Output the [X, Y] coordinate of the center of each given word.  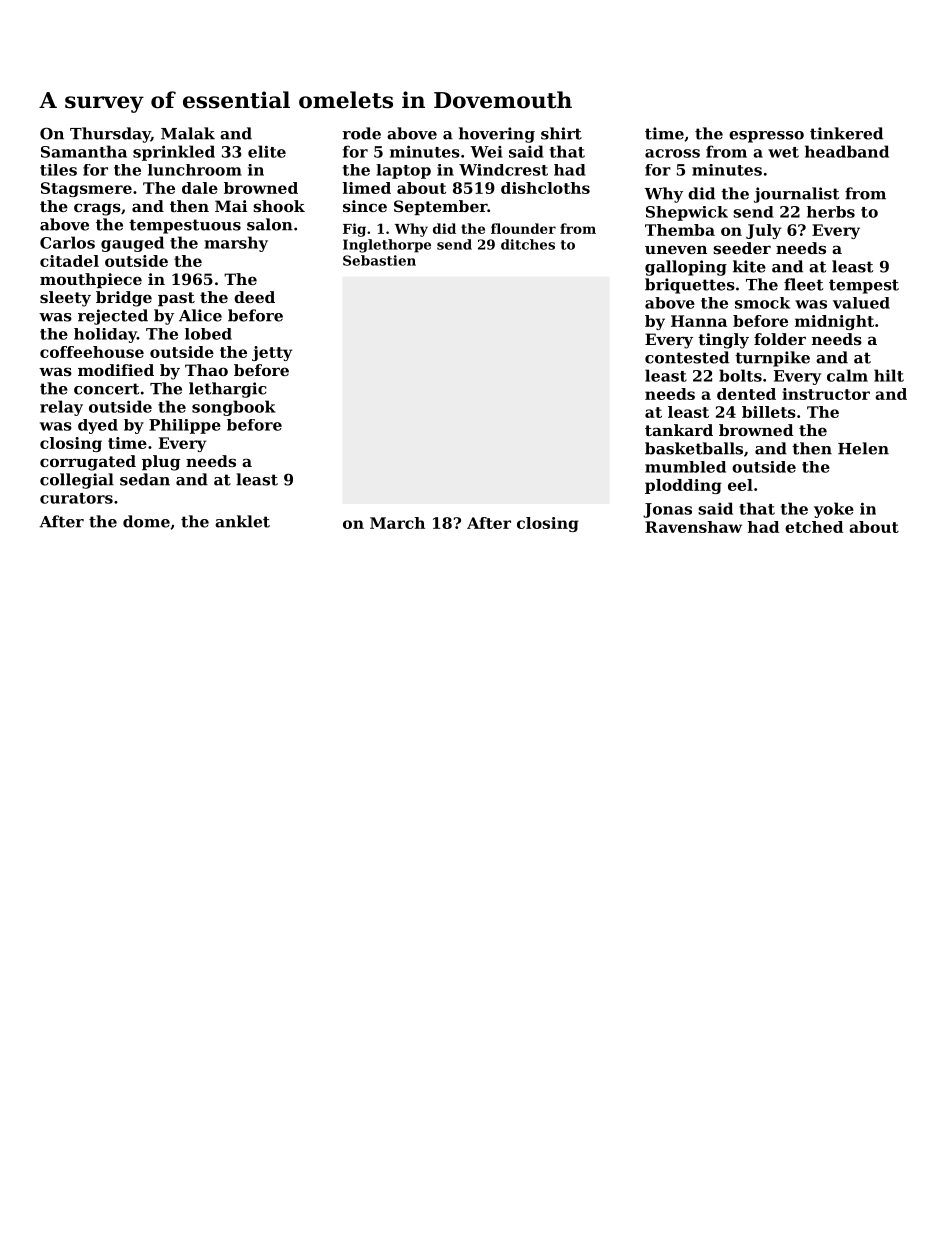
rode [362, 133]
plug [161, 463]
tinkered [846, 133]
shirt [561, 133]
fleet [803, 284]
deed [254, 297]
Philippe [185, 426]
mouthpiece [91, 280]
